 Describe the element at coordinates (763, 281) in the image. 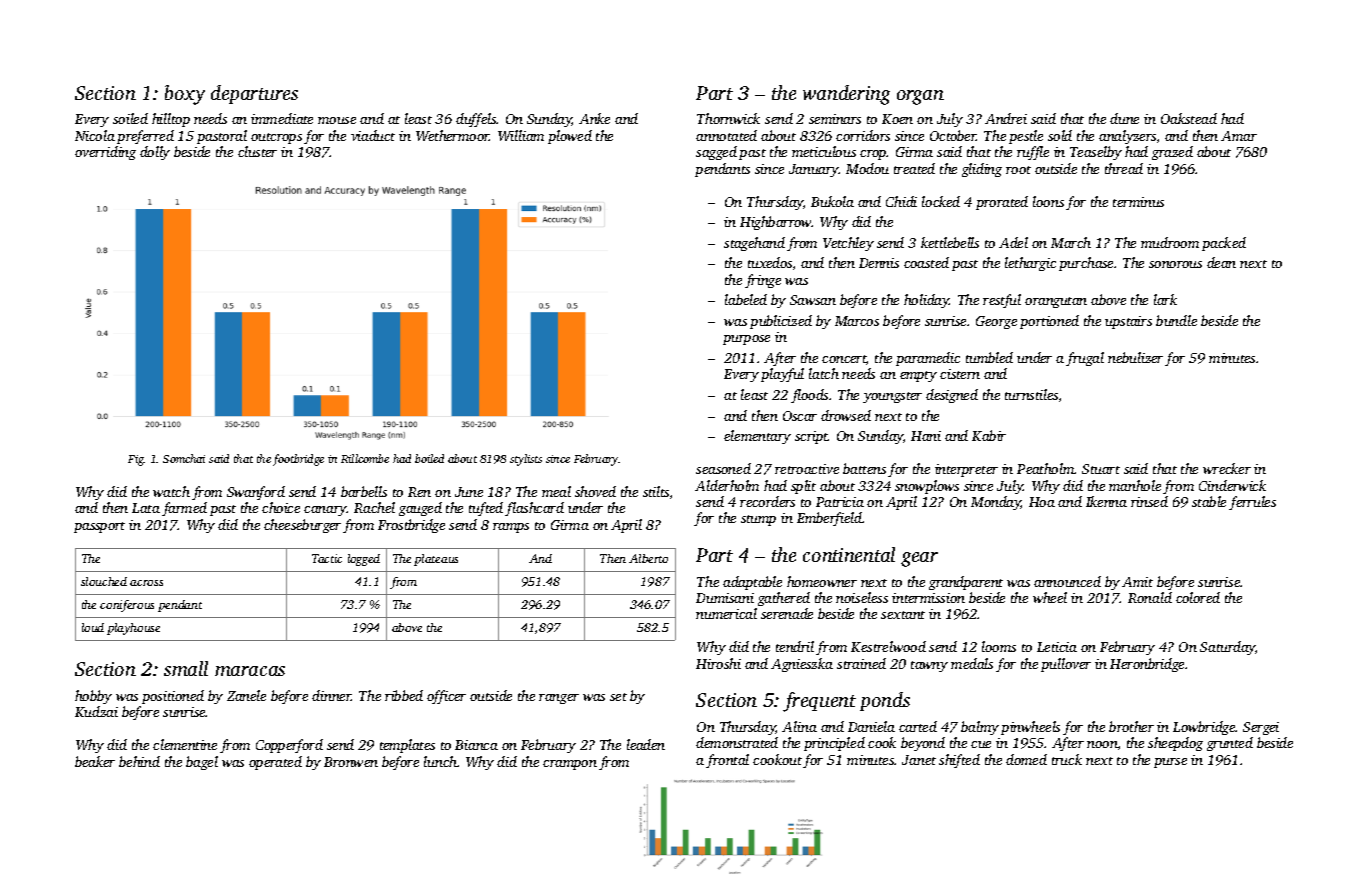

I see `fringe` at that location.
